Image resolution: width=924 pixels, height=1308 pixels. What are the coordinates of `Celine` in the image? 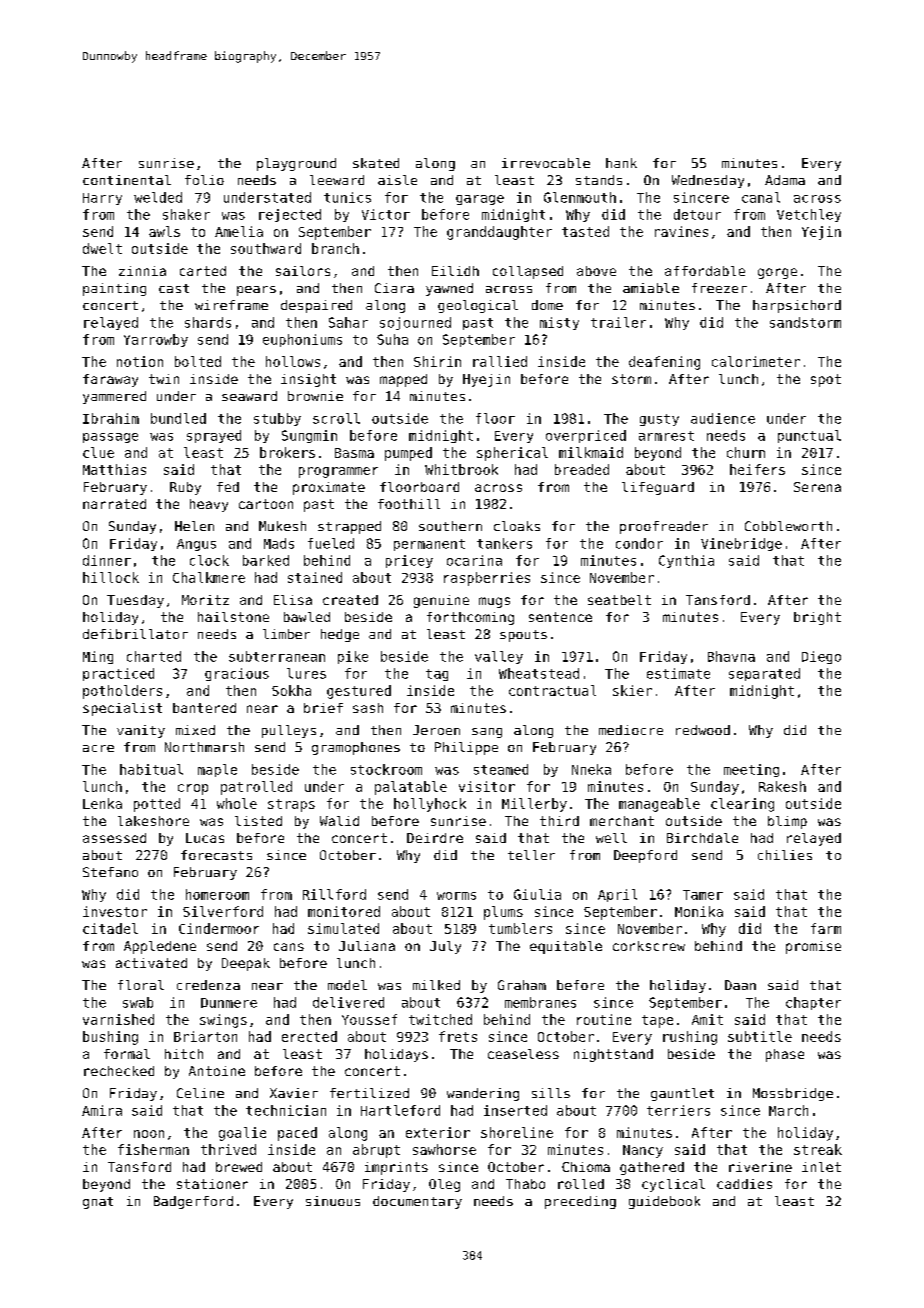 It's located at (200, 1093).
